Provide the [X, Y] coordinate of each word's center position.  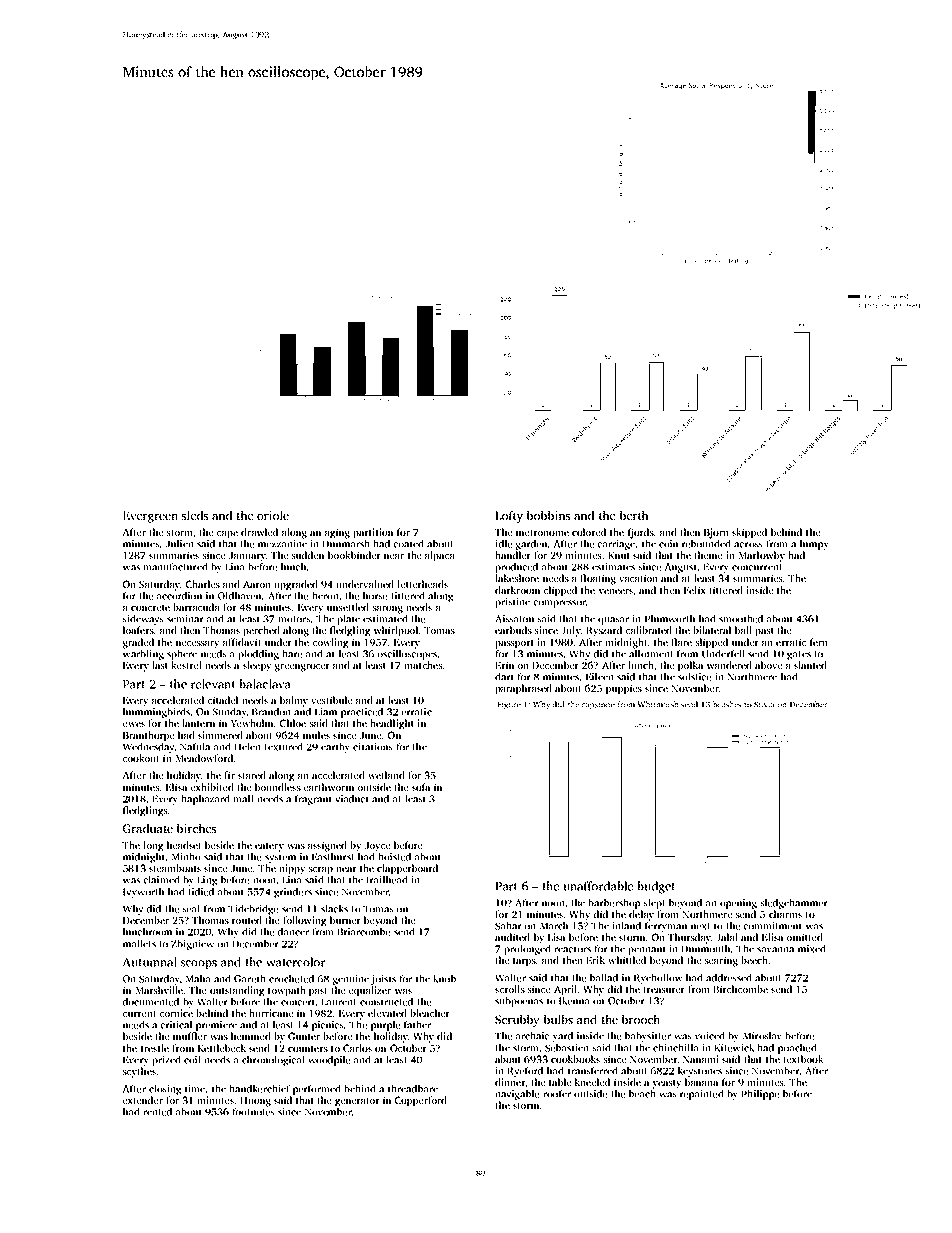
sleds [195, 515]
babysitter [648, 1036]
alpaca [440, 556]
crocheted [291, 979]
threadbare [413, 1088]
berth [634, 515]
